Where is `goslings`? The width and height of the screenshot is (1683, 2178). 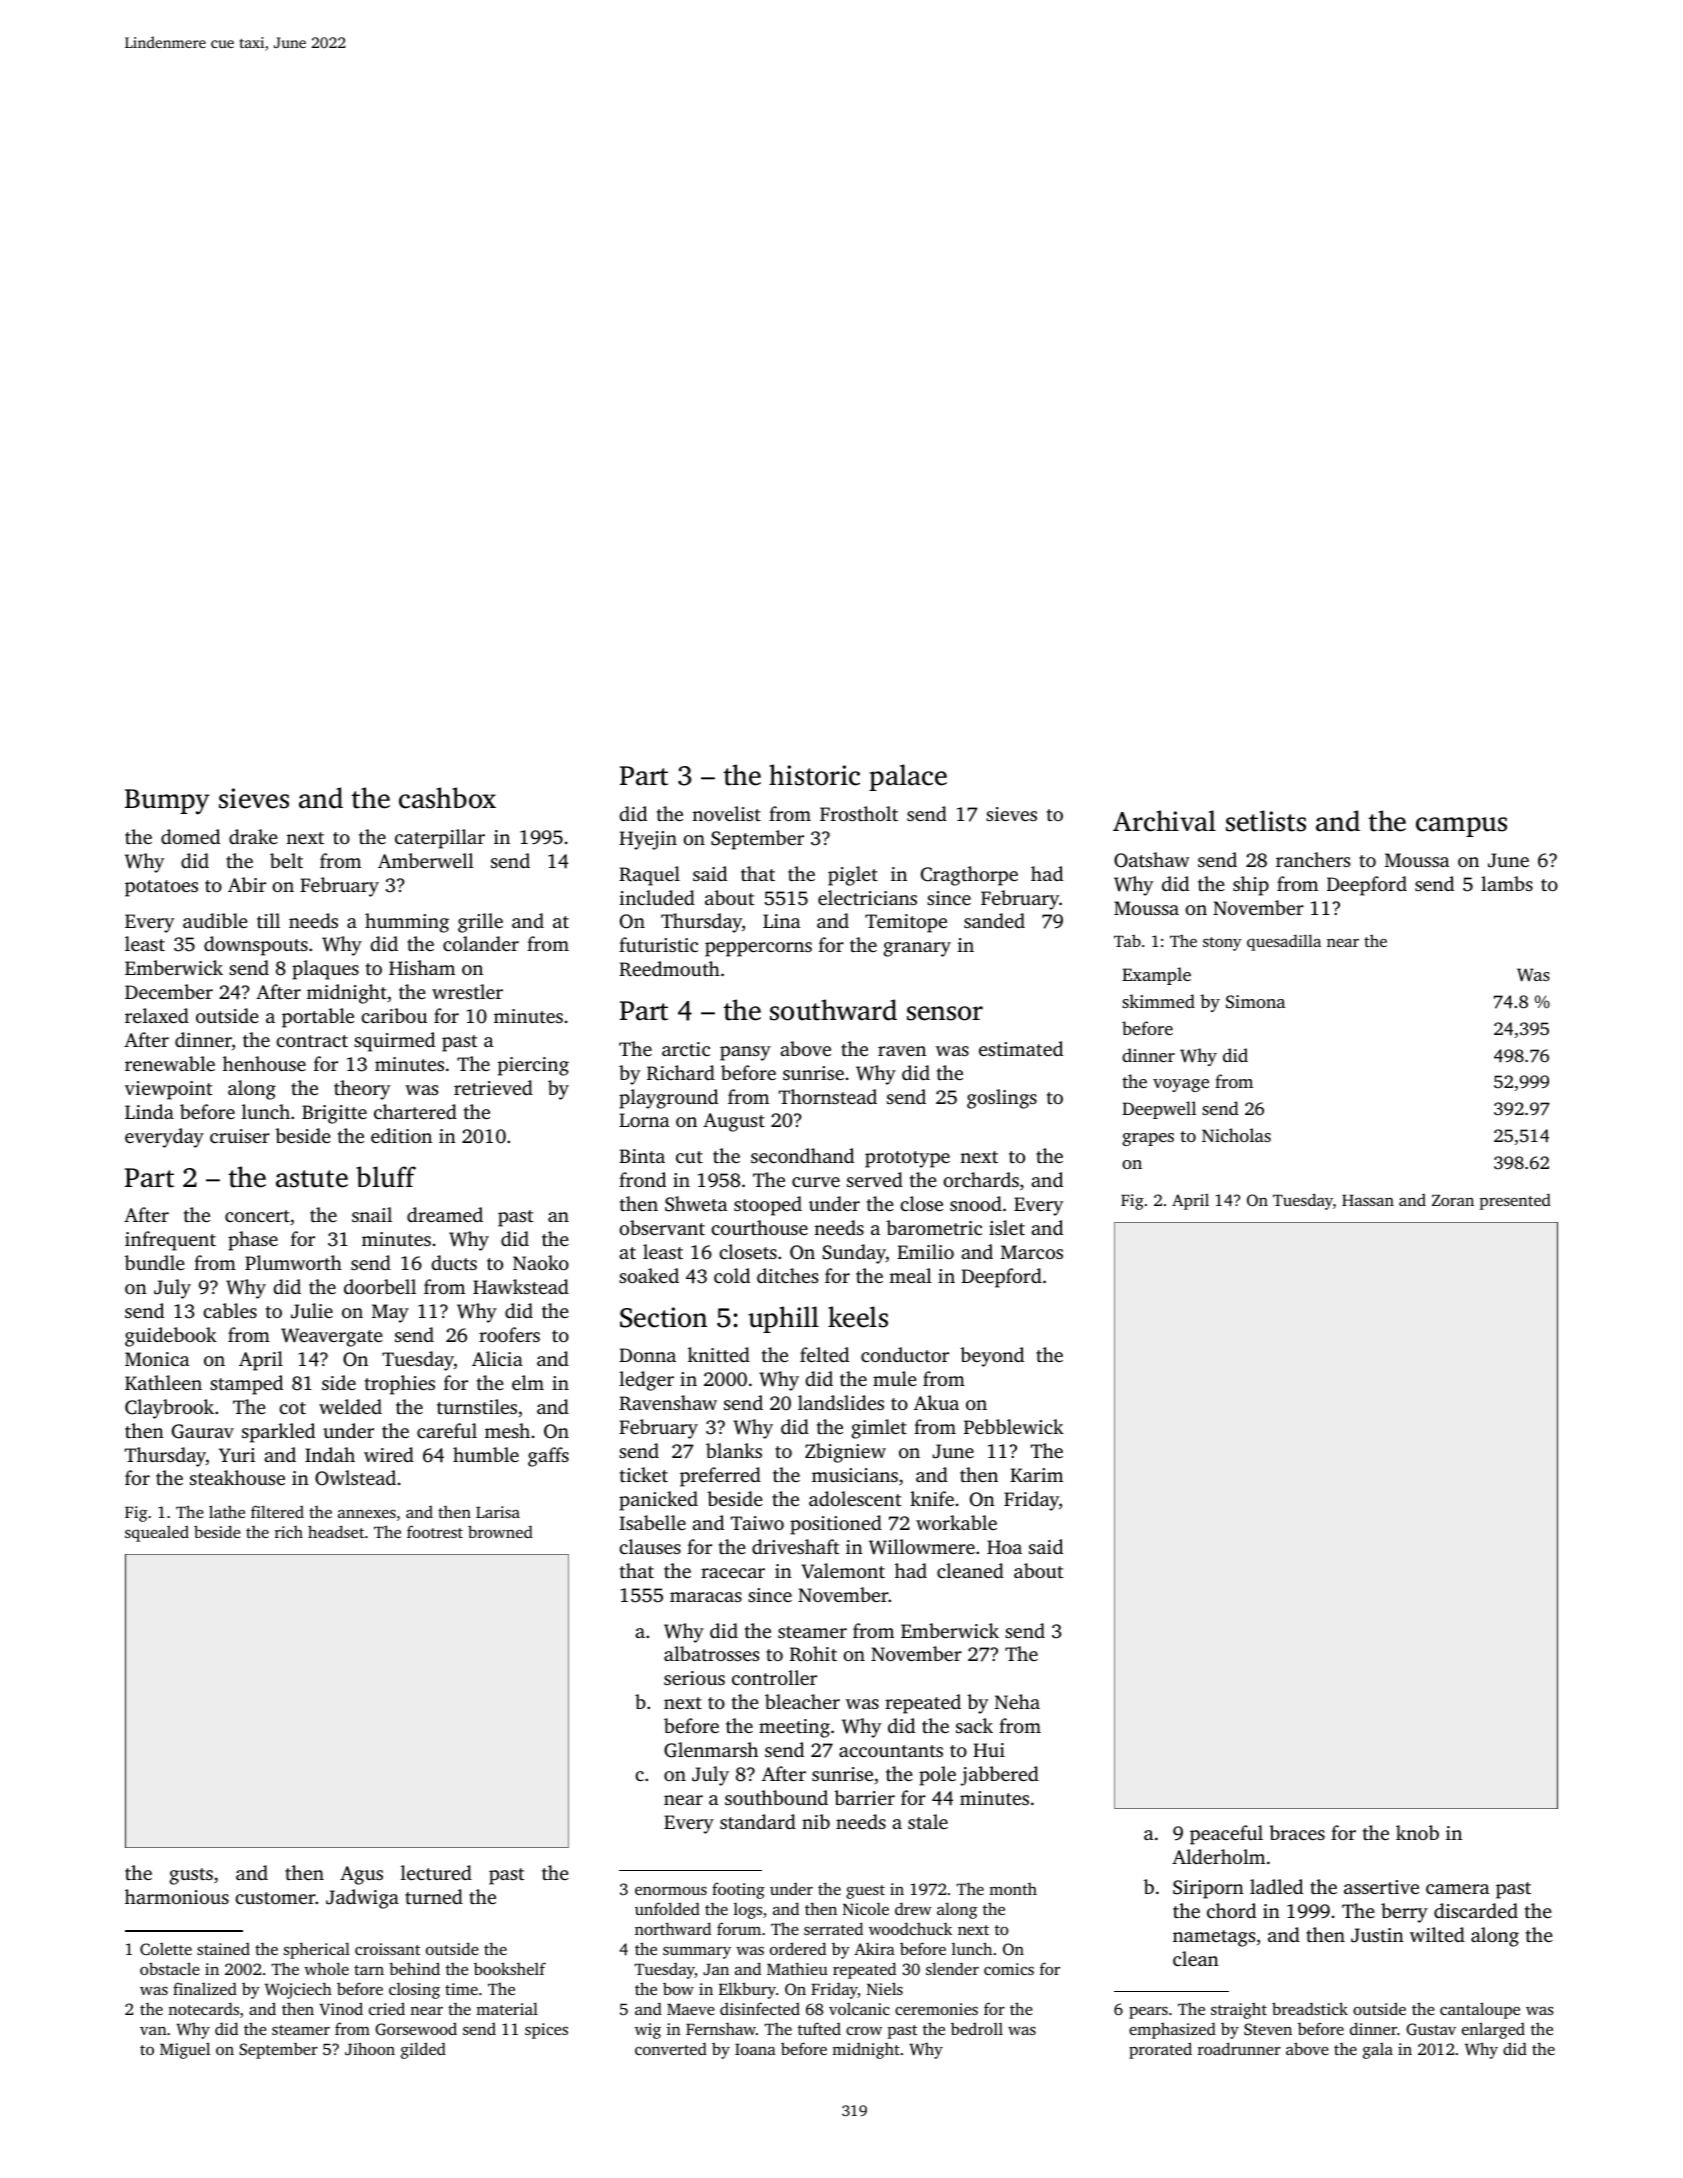 goslings is located at coordinates (1002, 1099).
